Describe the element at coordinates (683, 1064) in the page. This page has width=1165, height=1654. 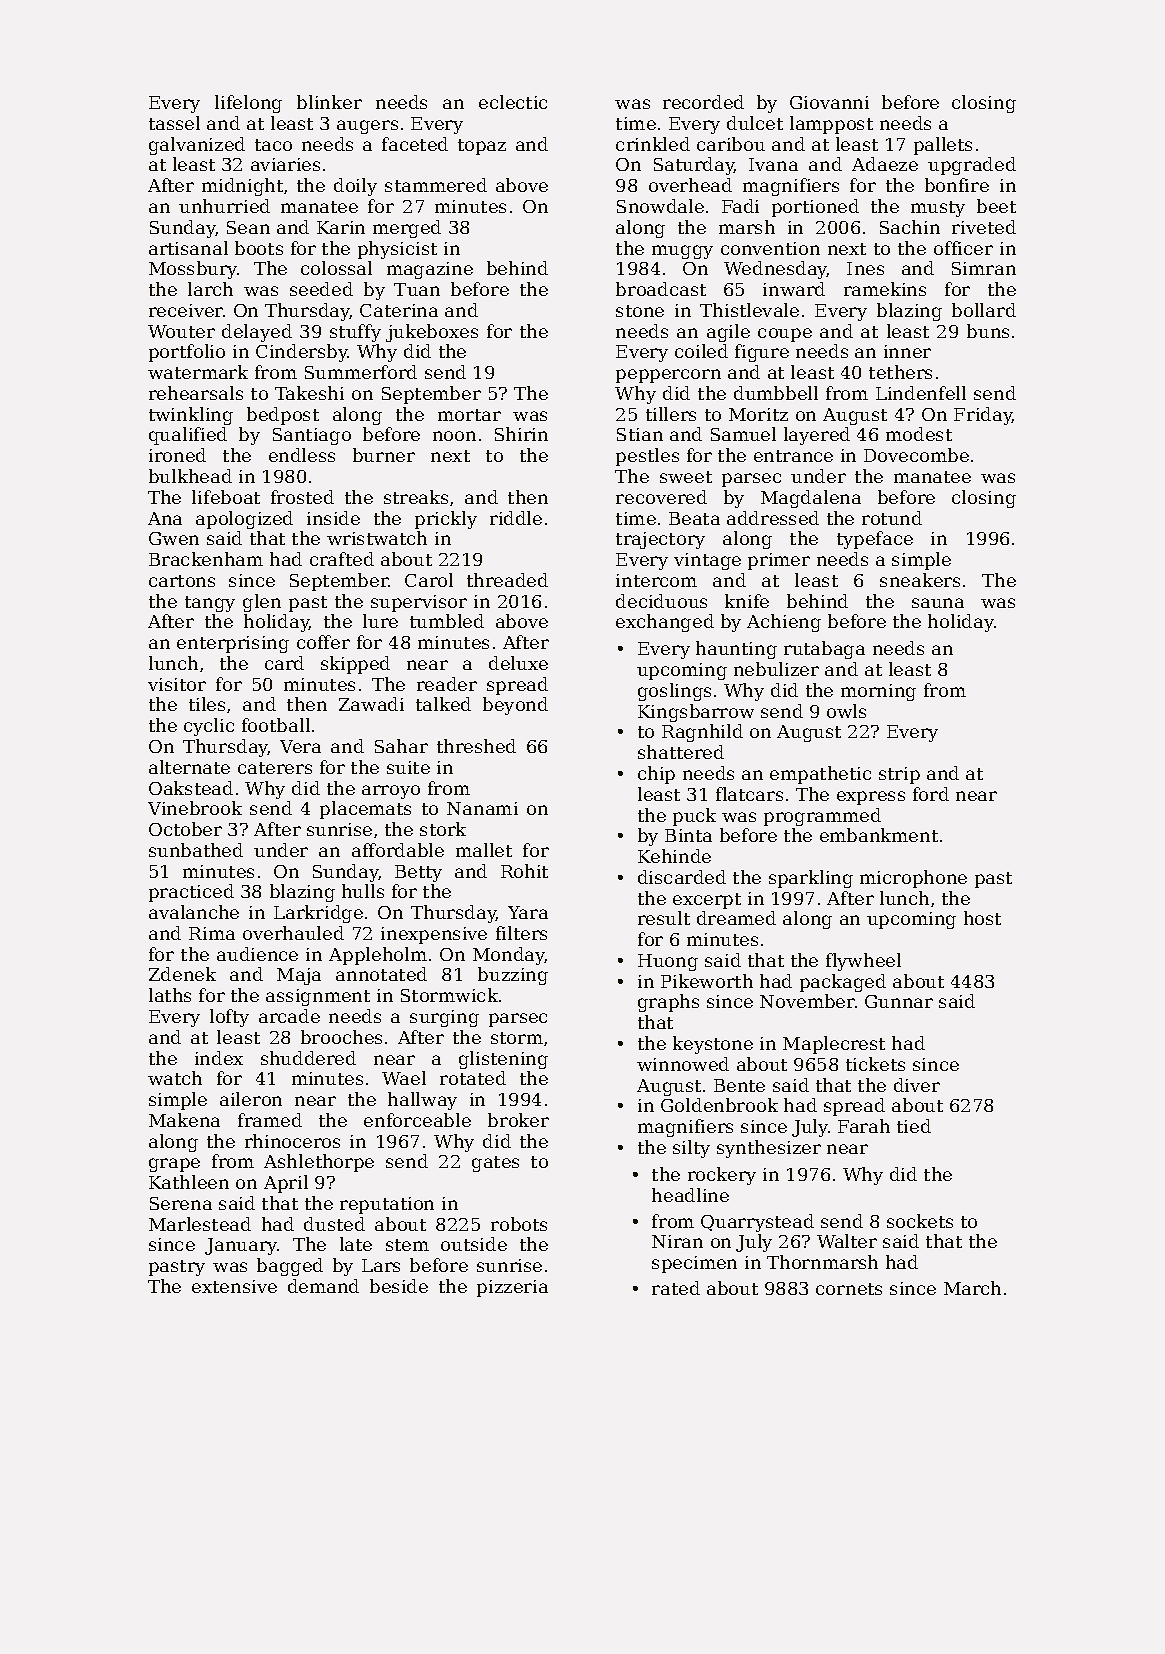
I see `winnowed` at that location.
